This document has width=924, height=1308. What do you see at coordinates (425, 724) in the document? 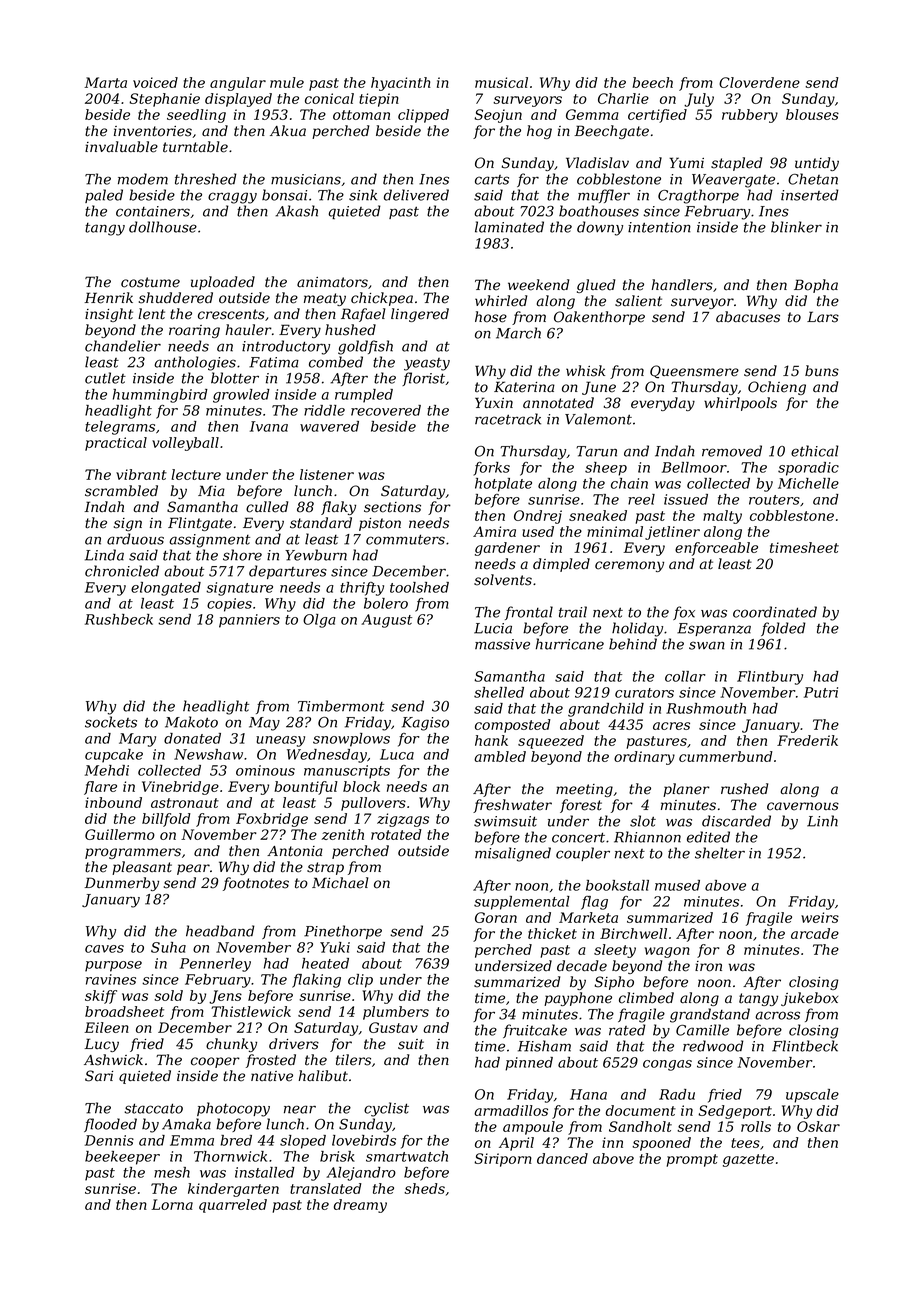
I see `Kagiso` at bounding box center [425, 724].
